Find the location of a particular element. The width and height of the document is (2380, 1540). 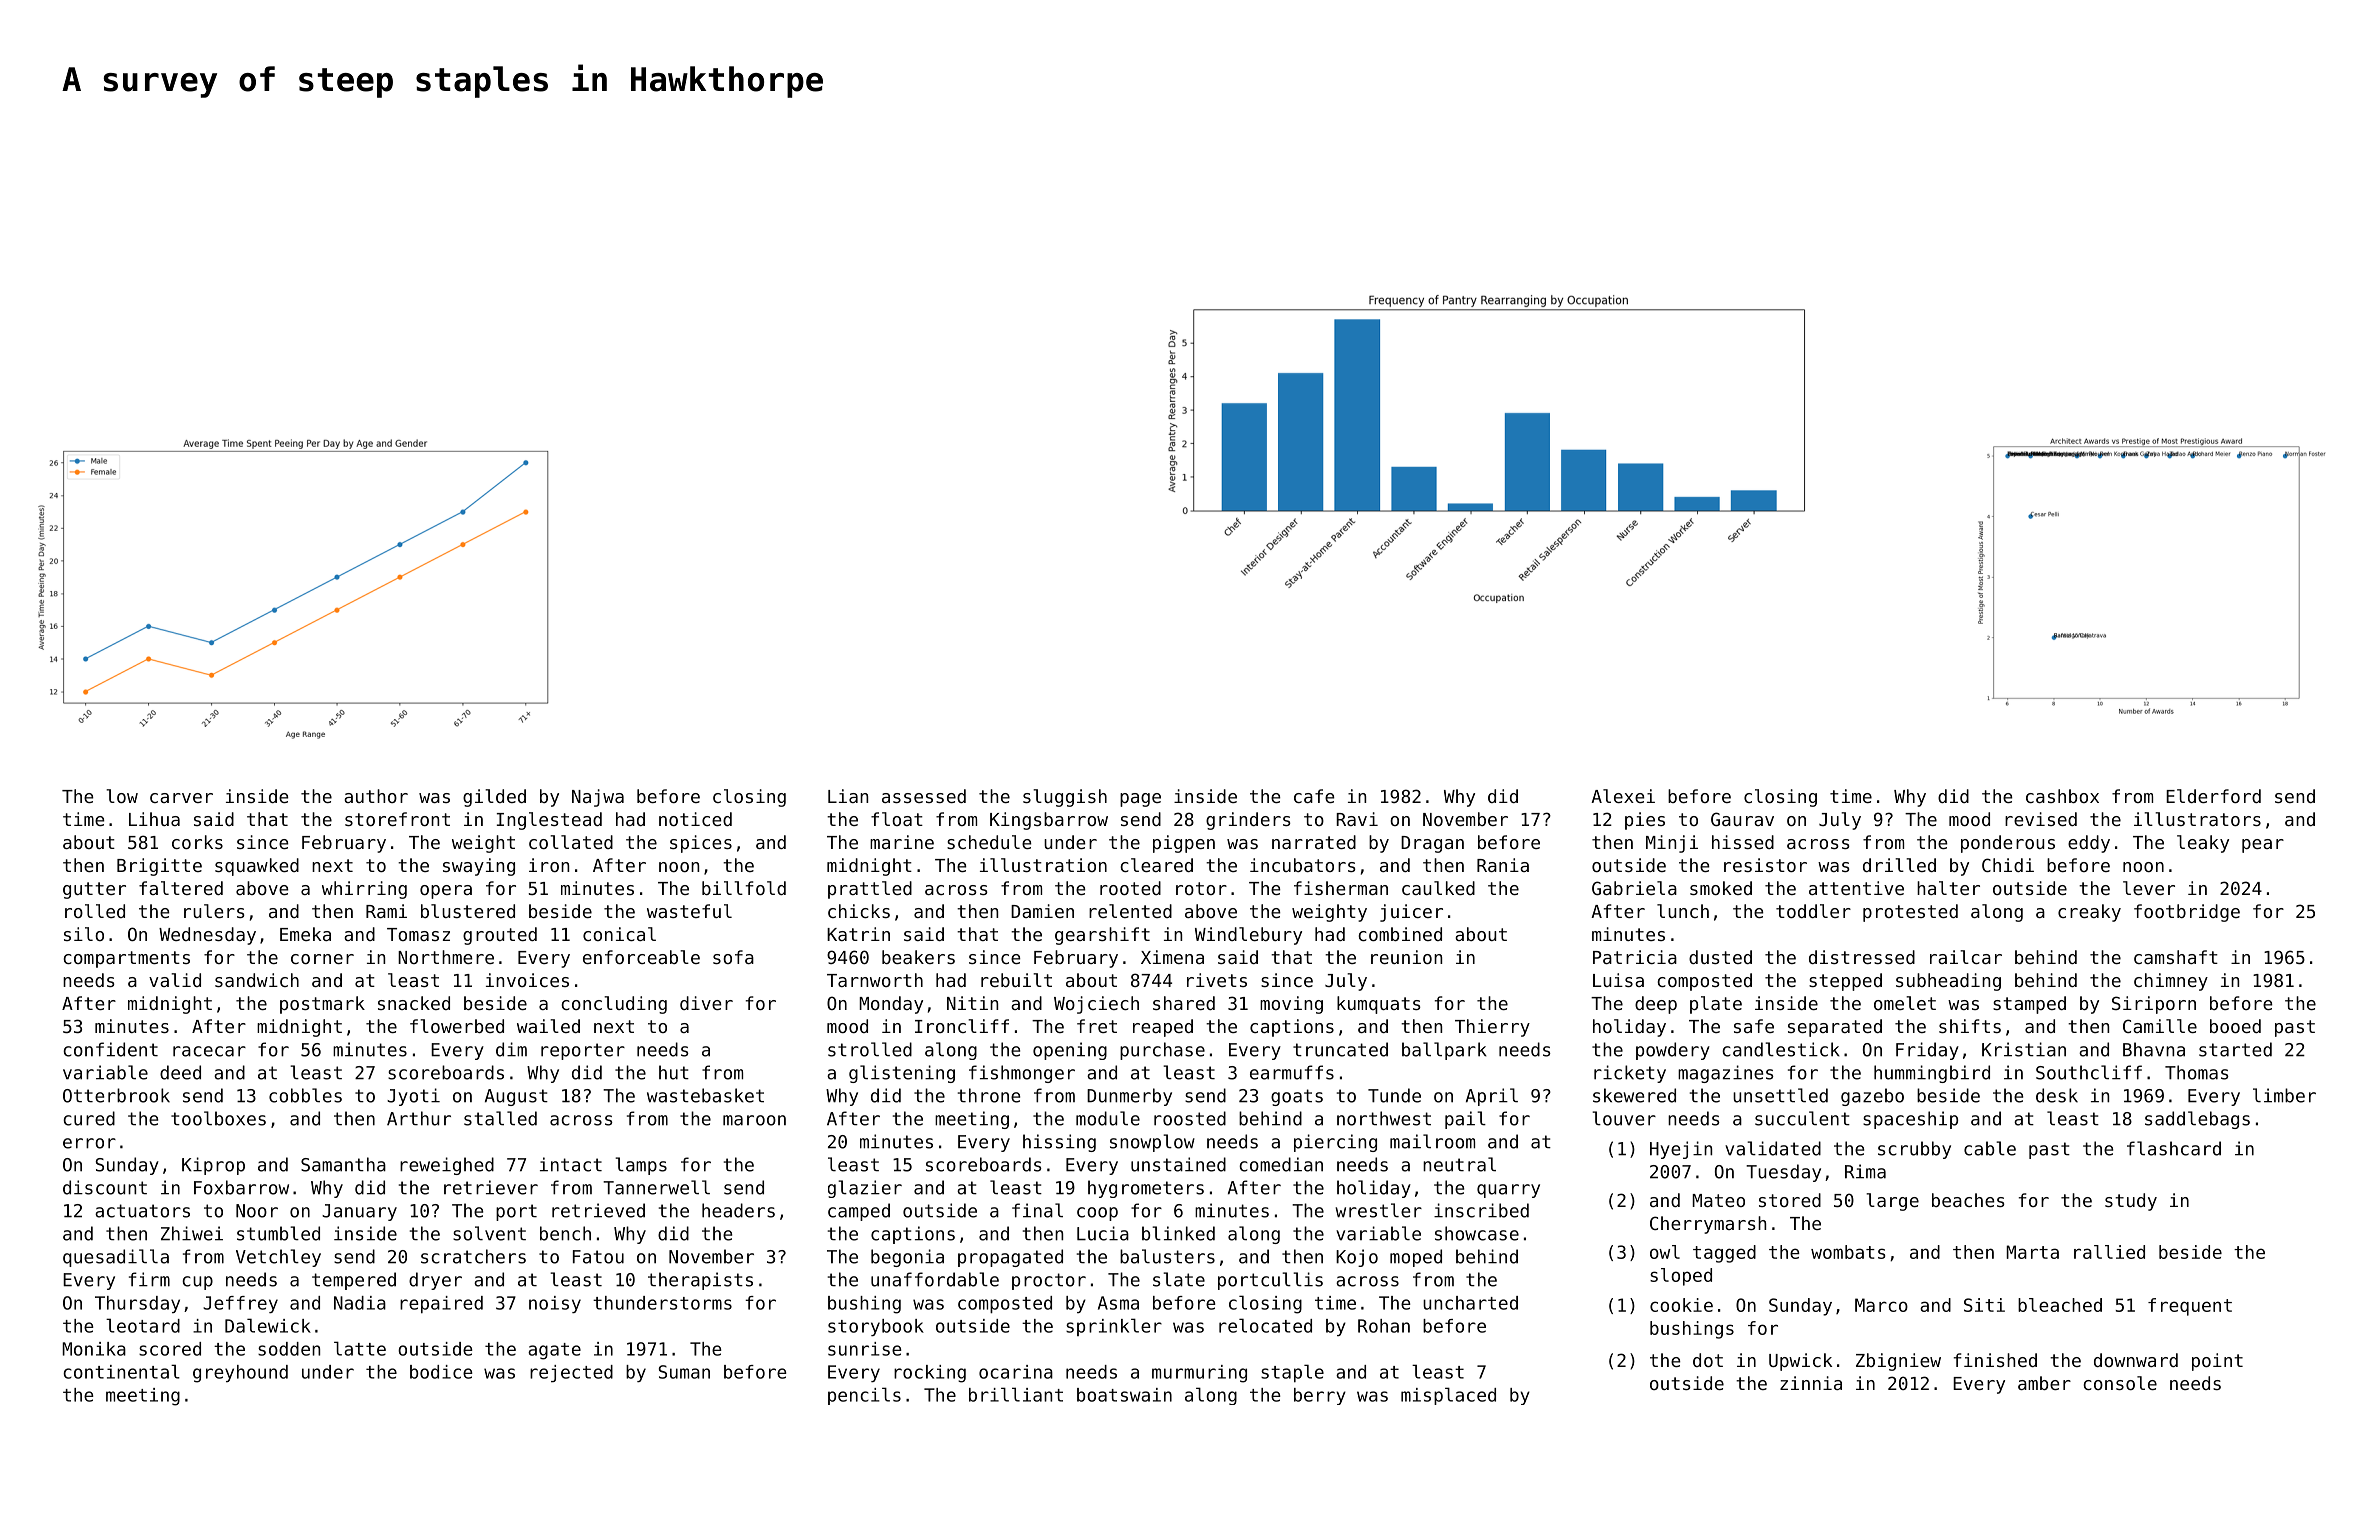

maroon is located at coordinates (754, 1120).
